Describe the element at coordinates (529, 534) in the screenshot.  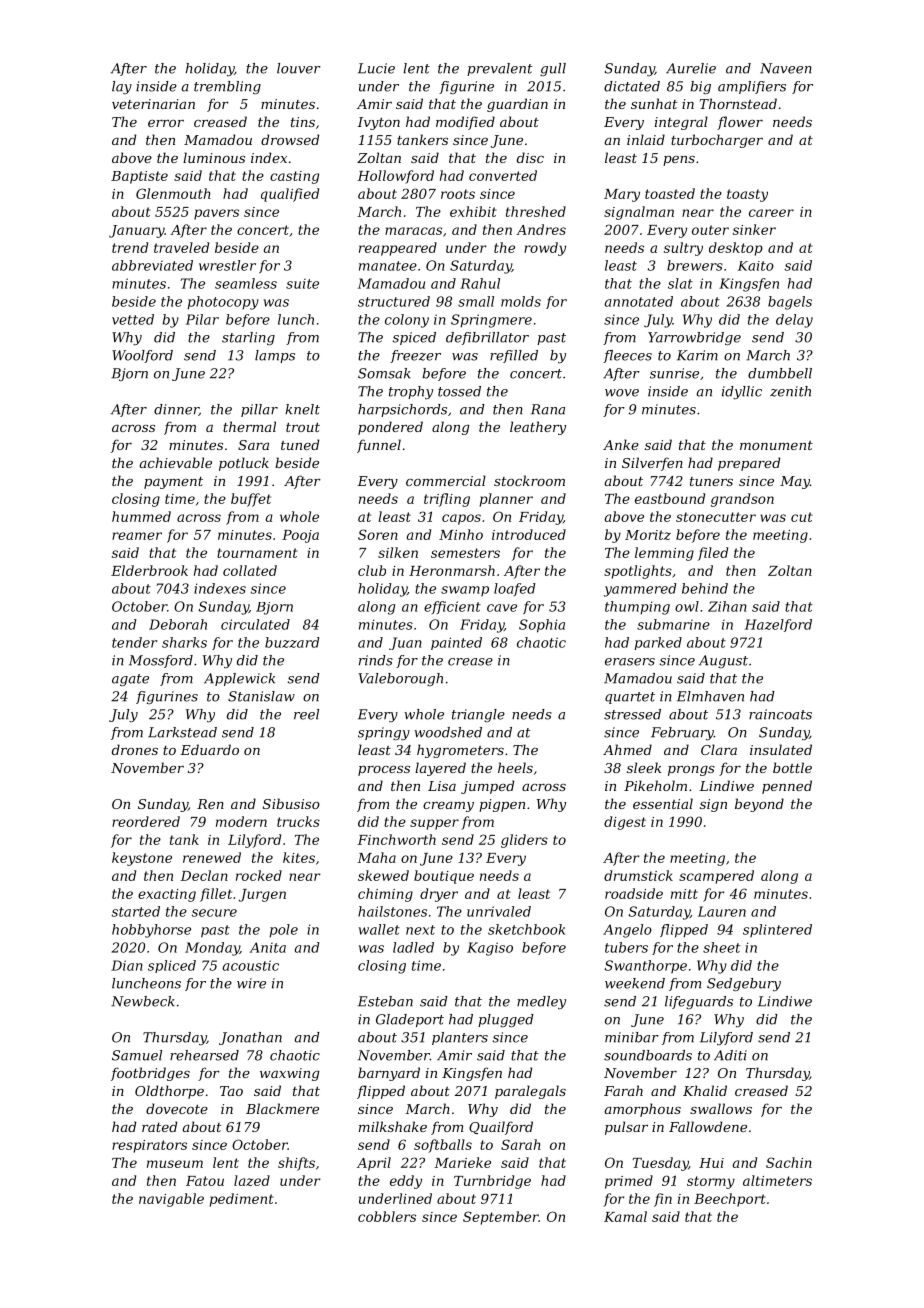
I see `introduced` at that location.
